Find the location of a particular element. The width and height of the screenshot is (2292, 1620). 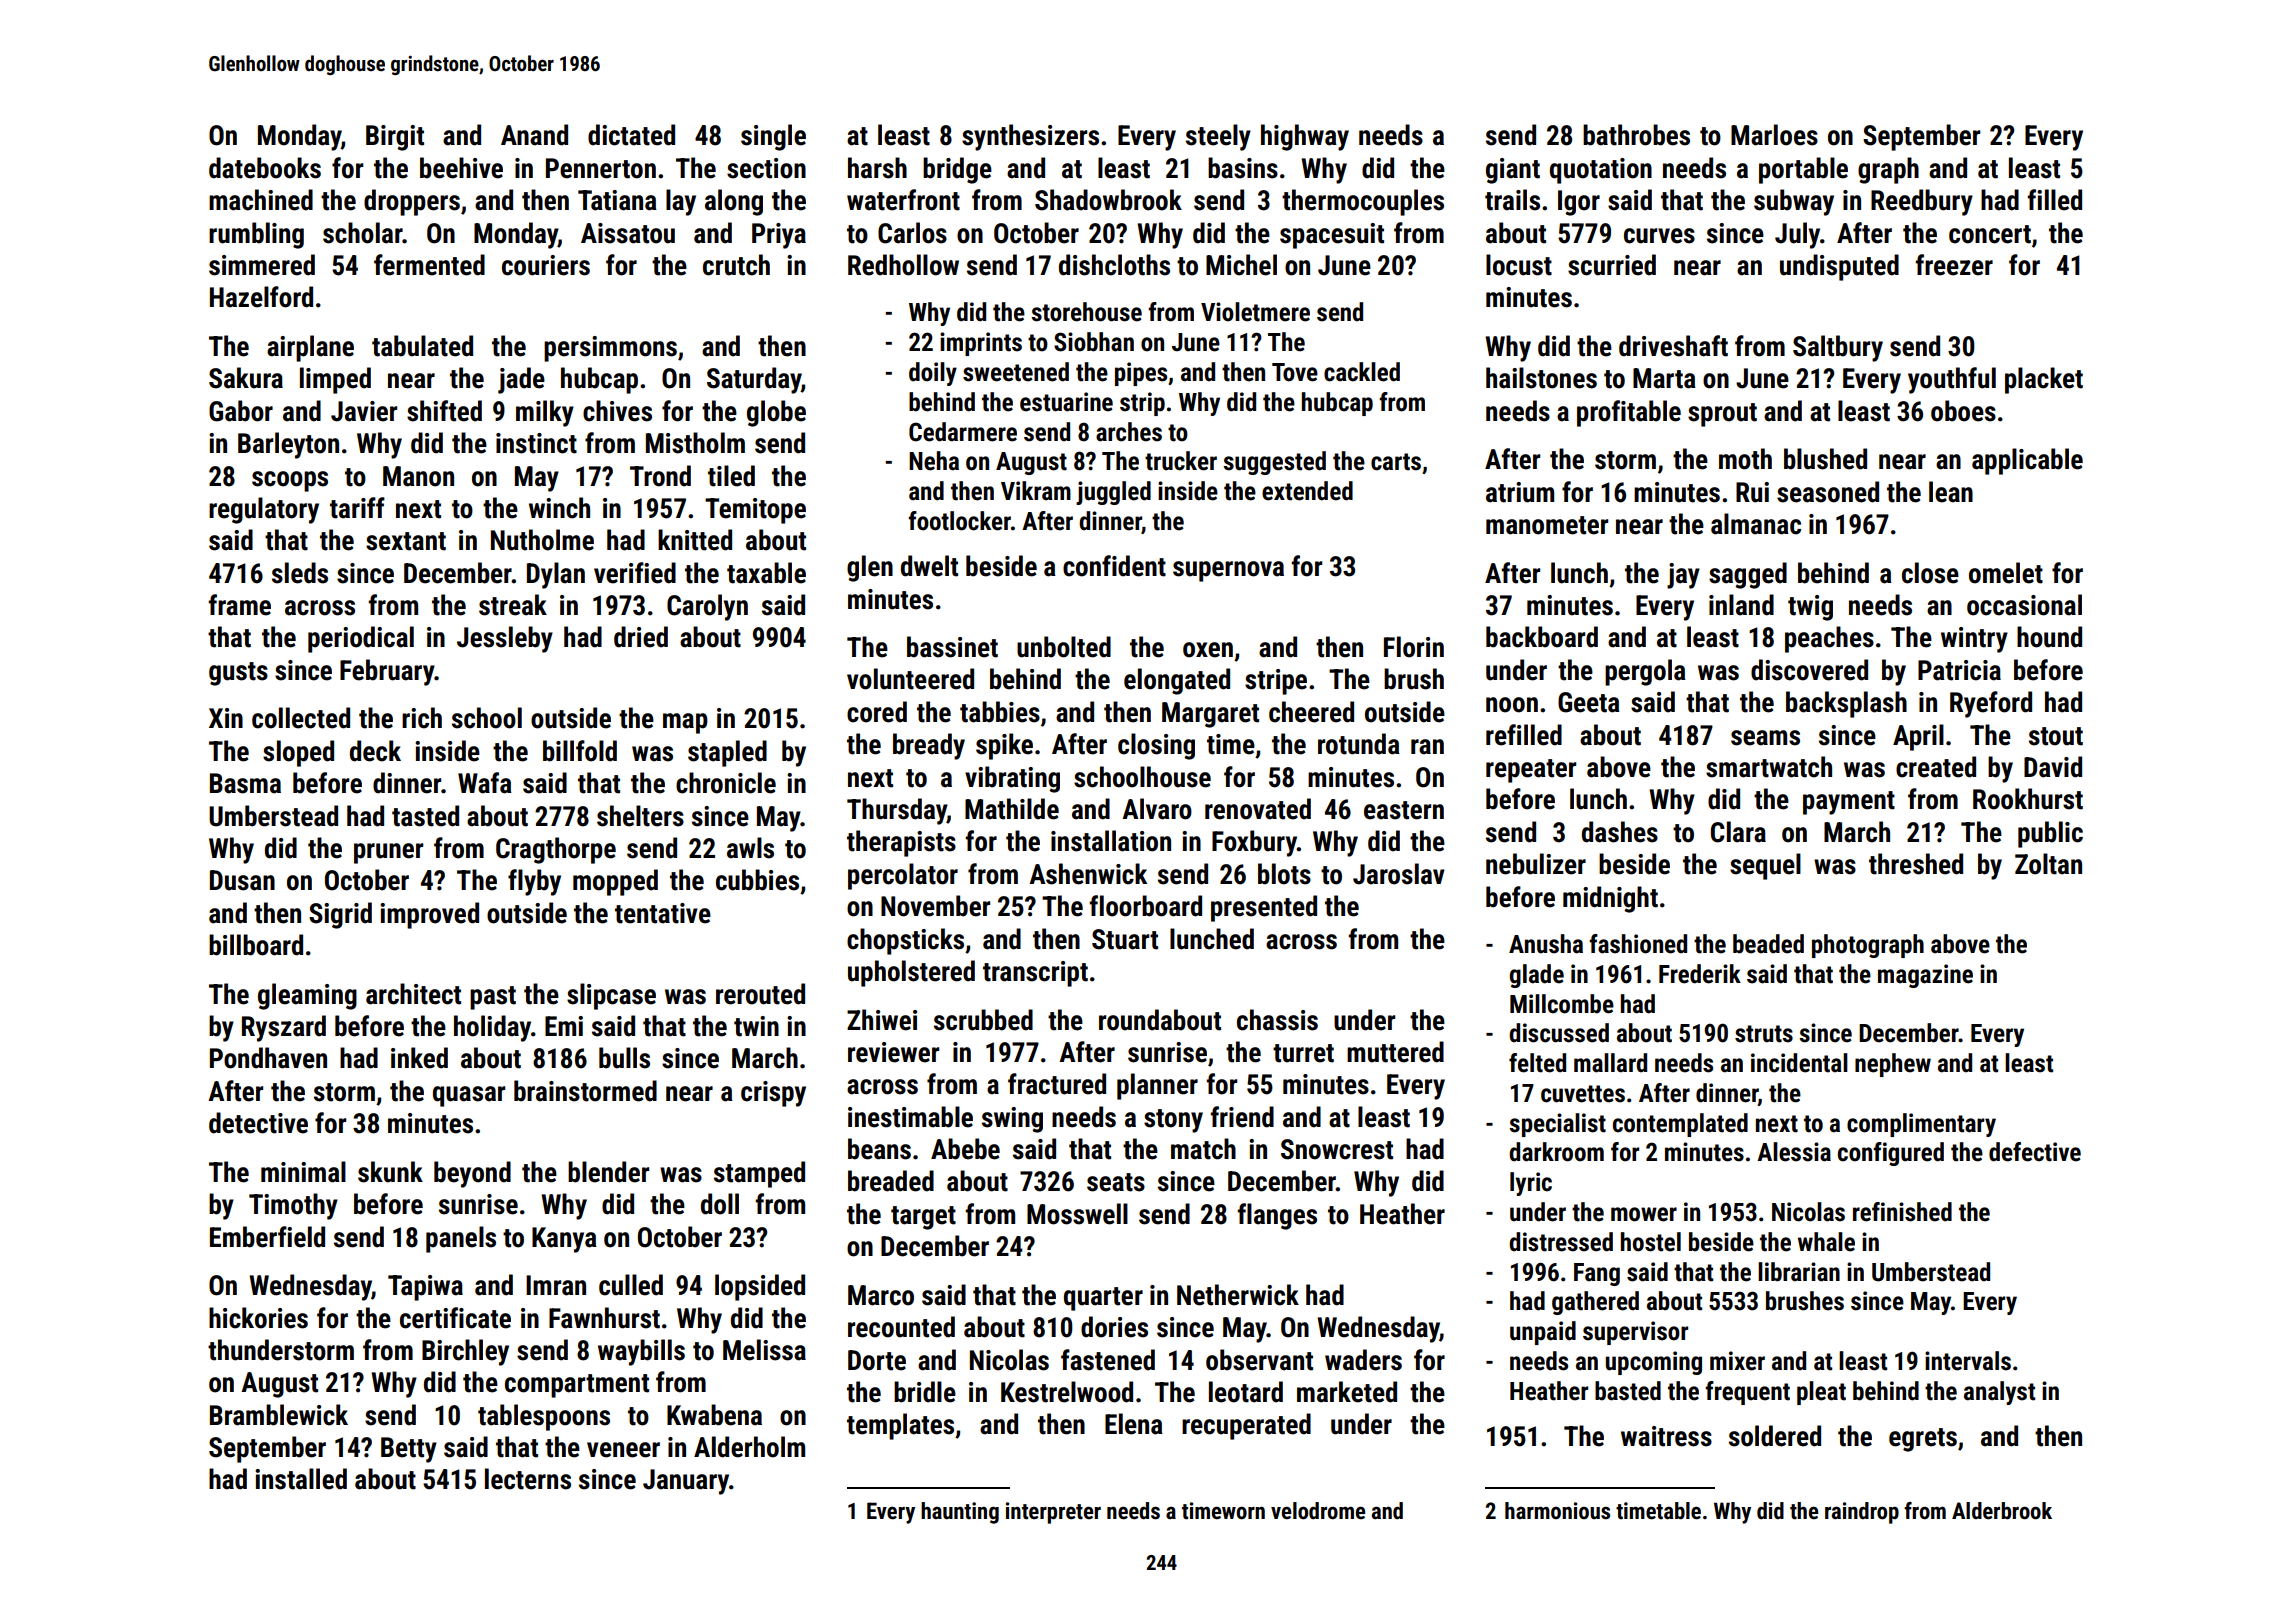

Marta is located at coordinates (1664, 378).
